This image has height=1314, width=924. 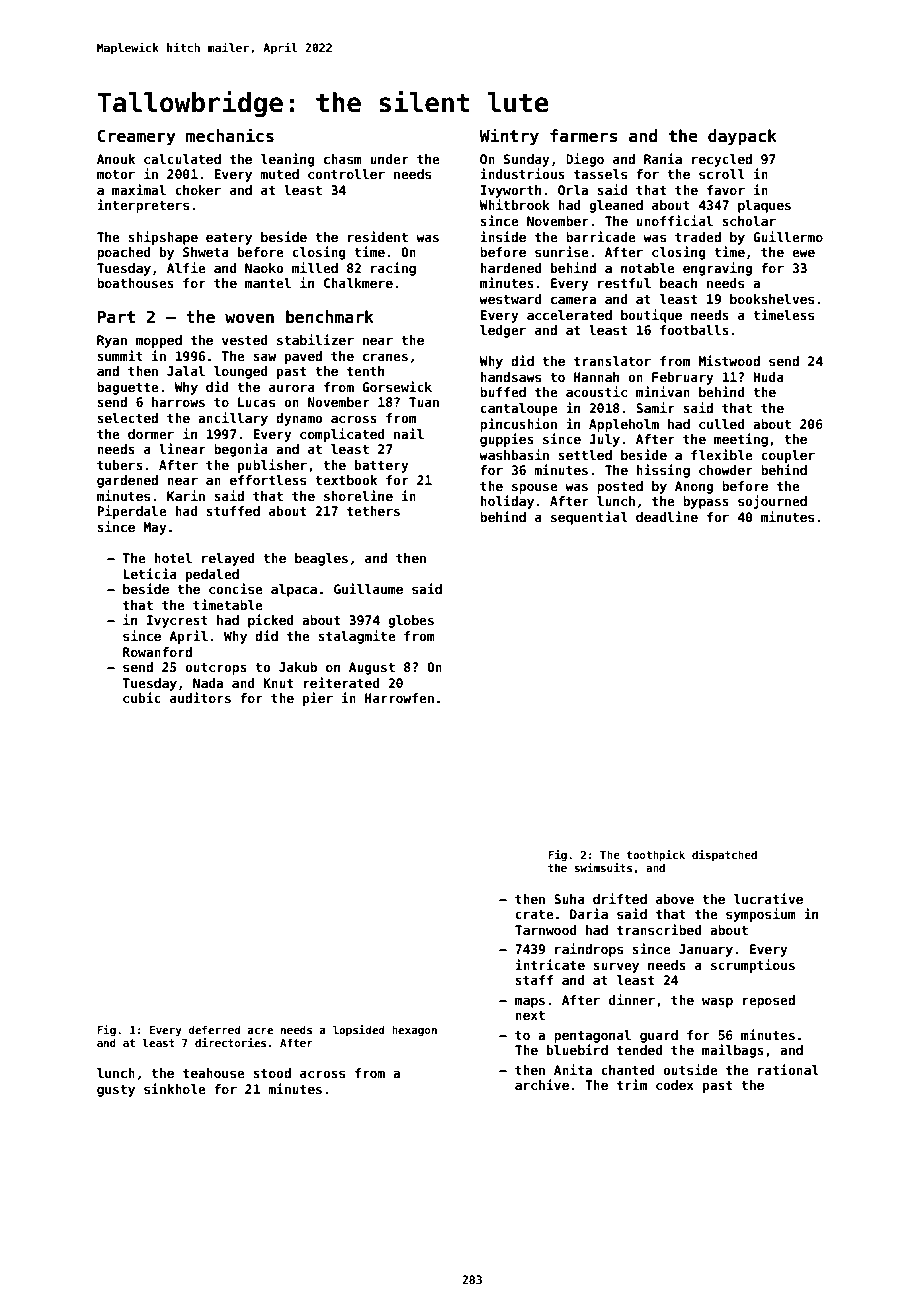 What do you see at coordinates (298, 667) in the image?
I see `Jakub` at bounding box center [298, 667].
